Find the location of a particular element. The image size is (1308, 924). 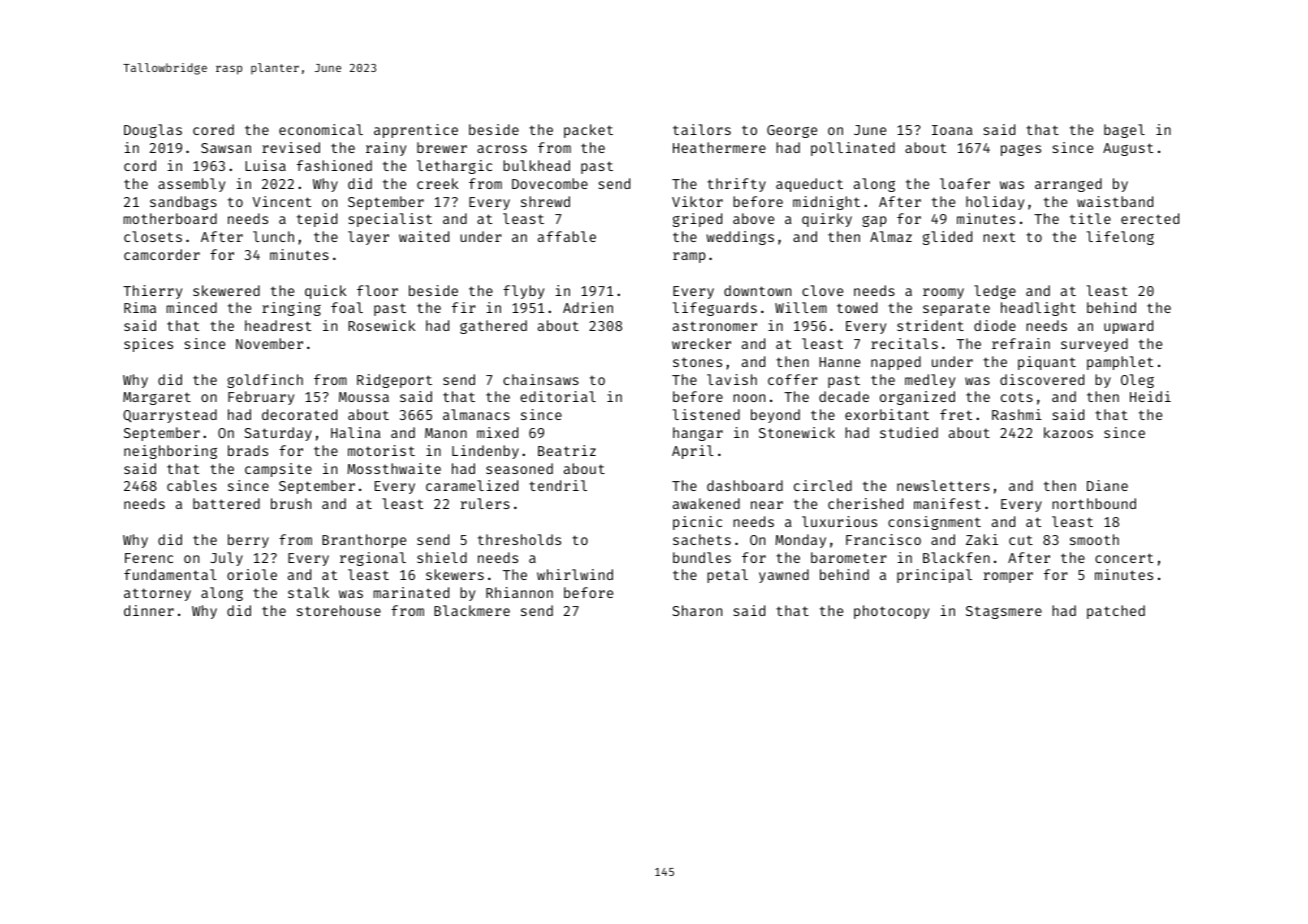

George is located at coordinates (792, 131).
